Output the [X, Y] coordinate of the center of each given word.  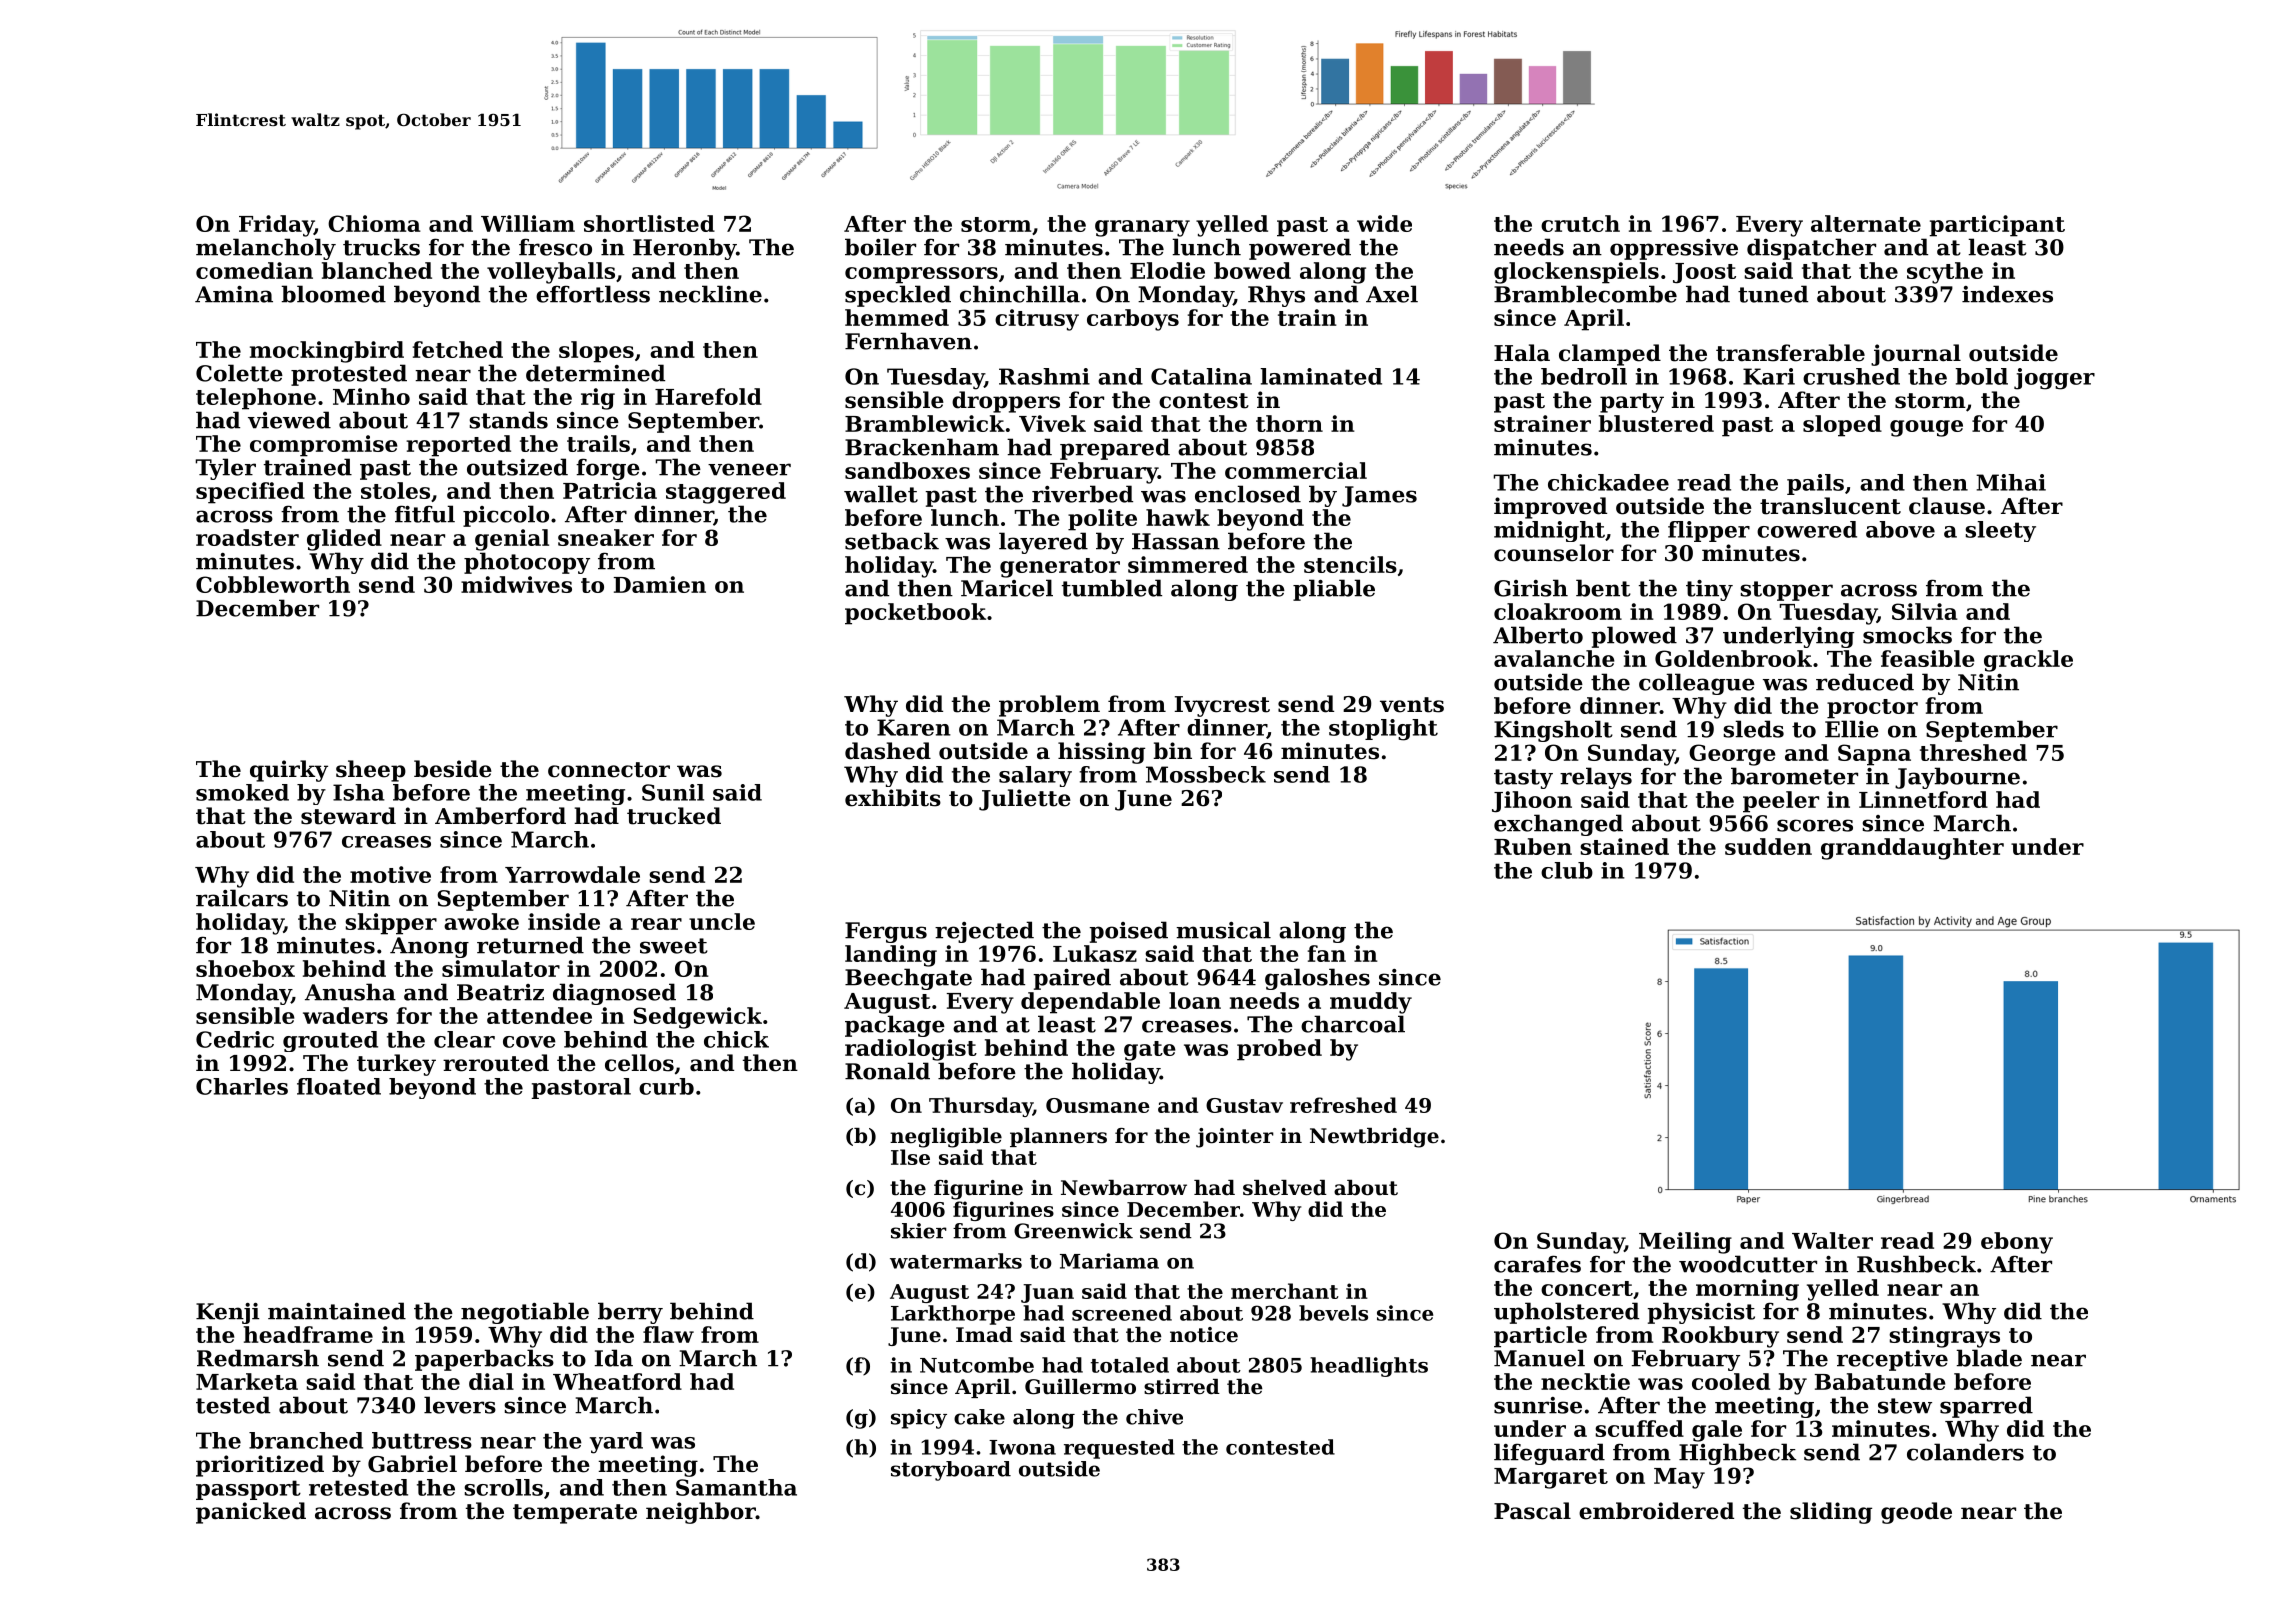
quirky [289, 771]
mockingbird [327, 352]
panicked [251, 1513]
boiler [880, 247]
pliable [1334, 590]
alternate [1866, 223]
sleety [2000, 531]
